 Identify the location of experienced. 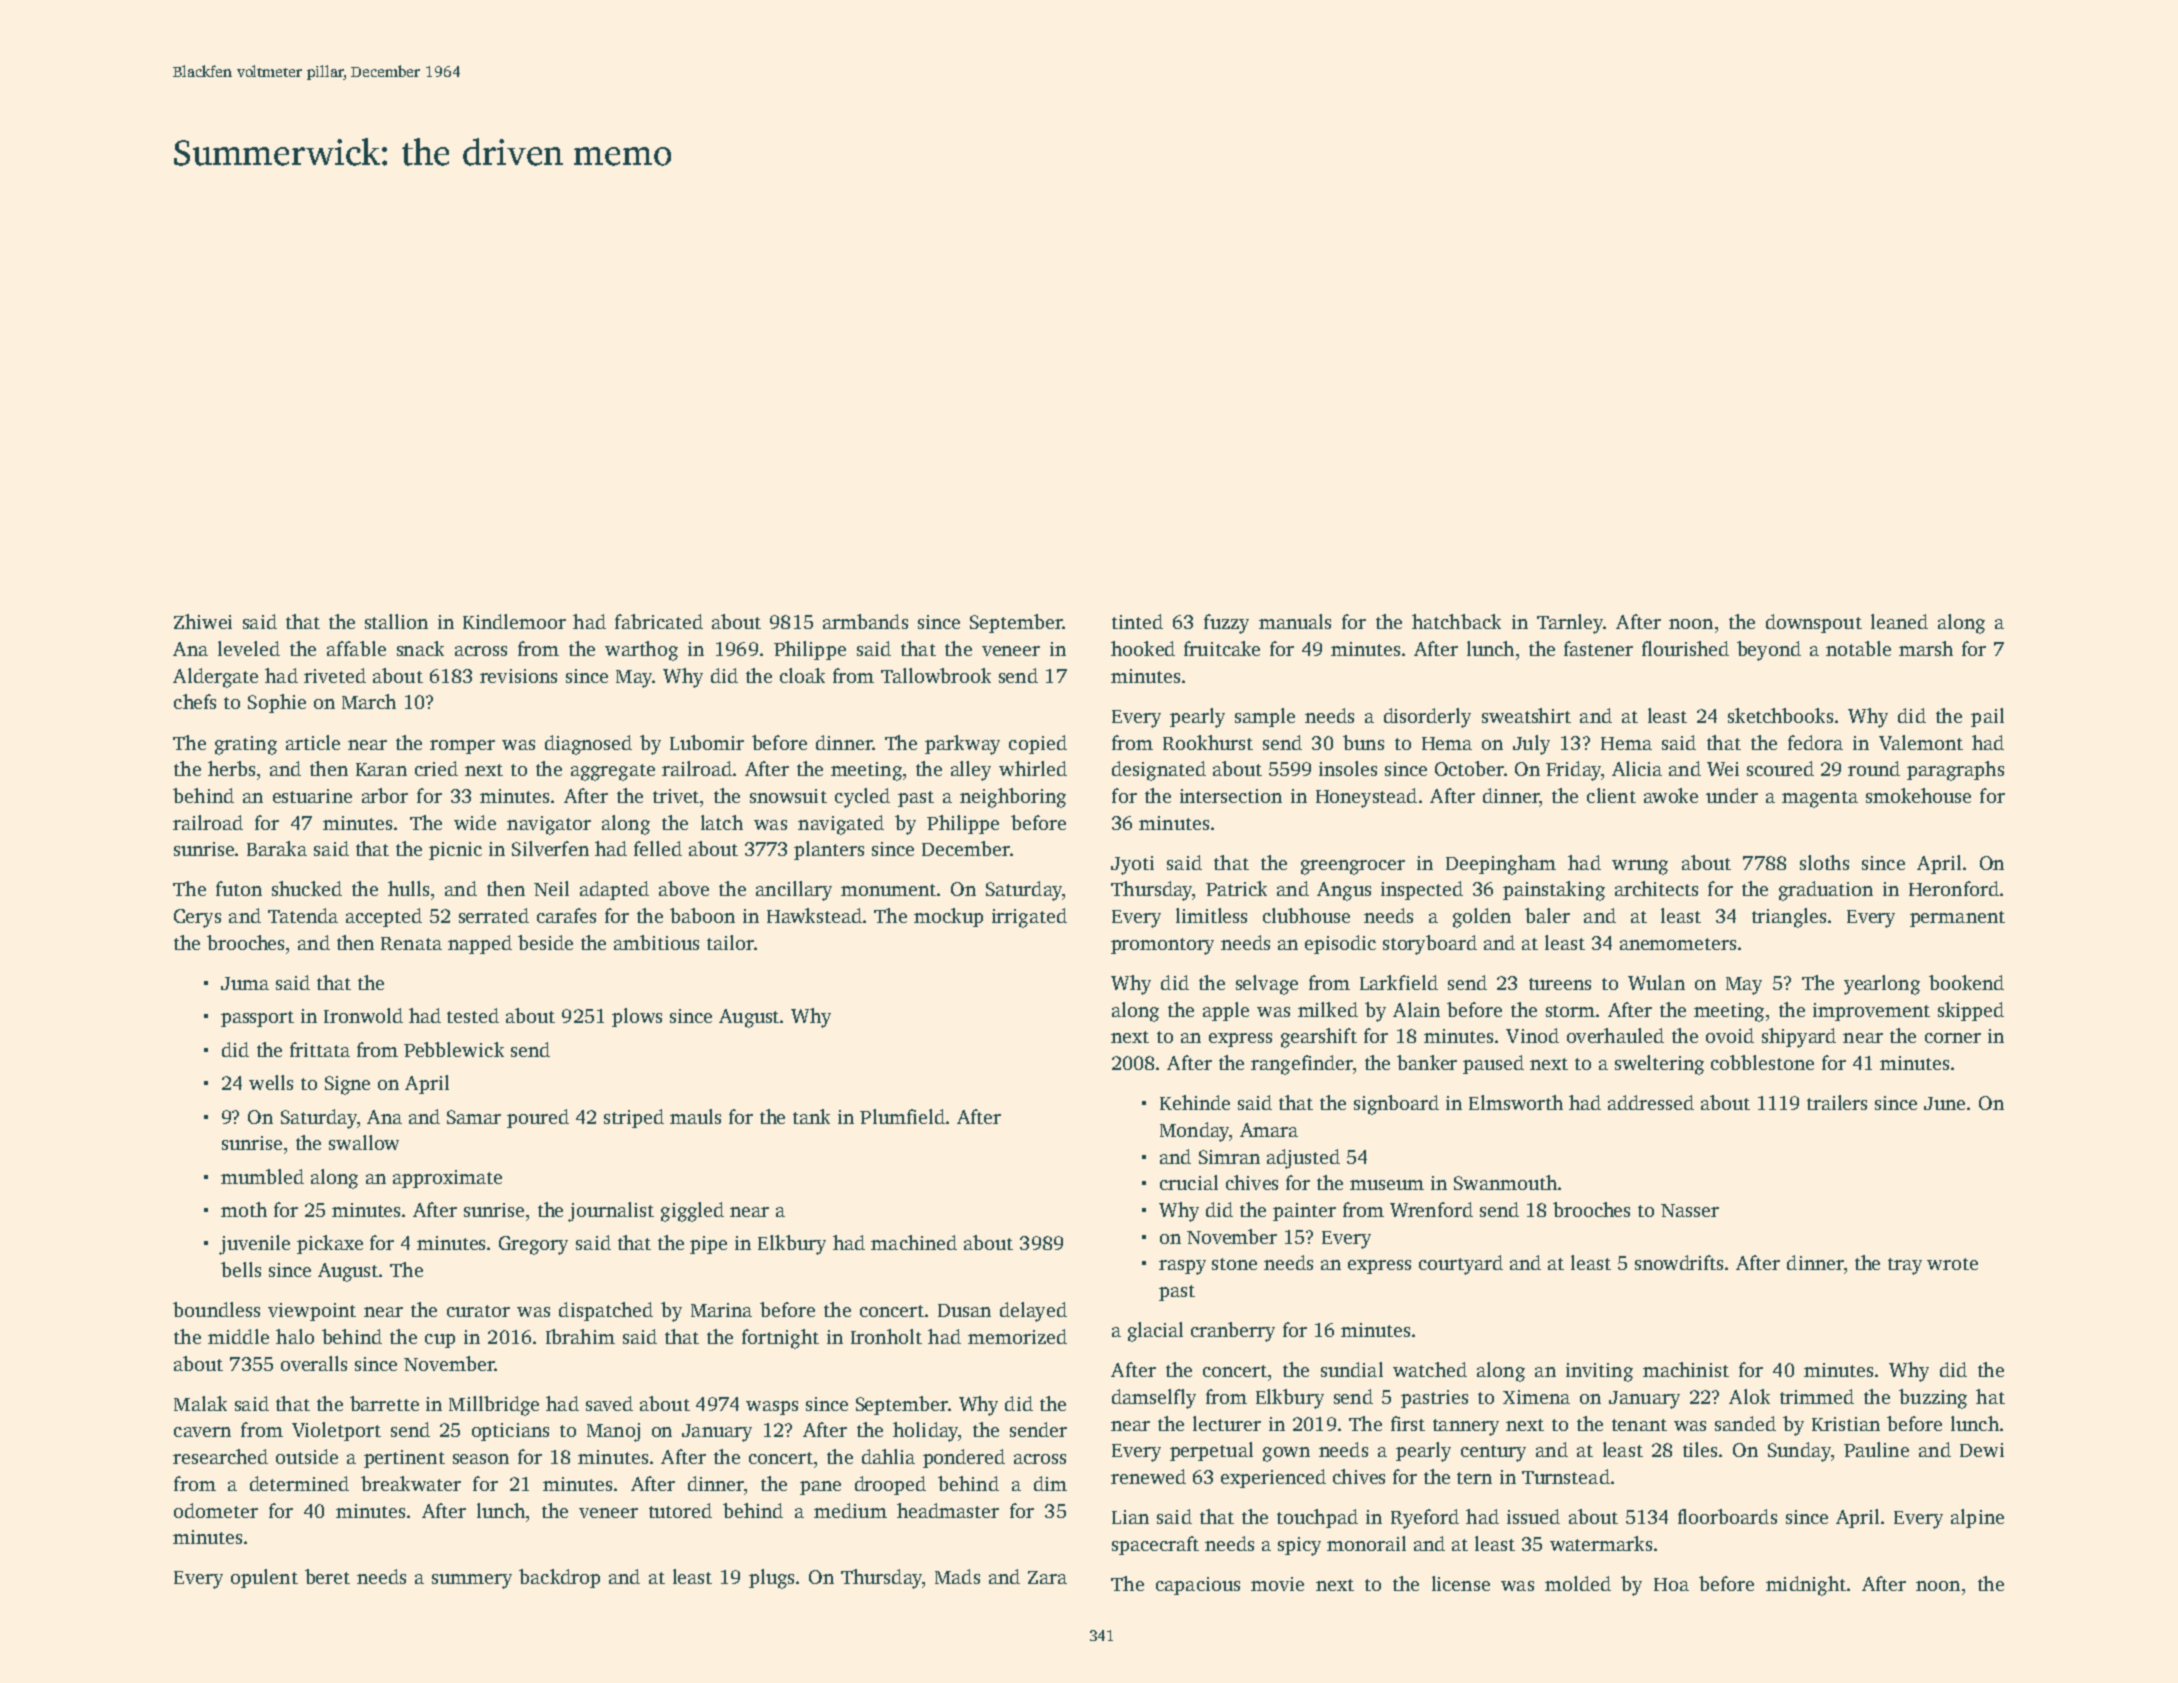
(1273, 1478).
